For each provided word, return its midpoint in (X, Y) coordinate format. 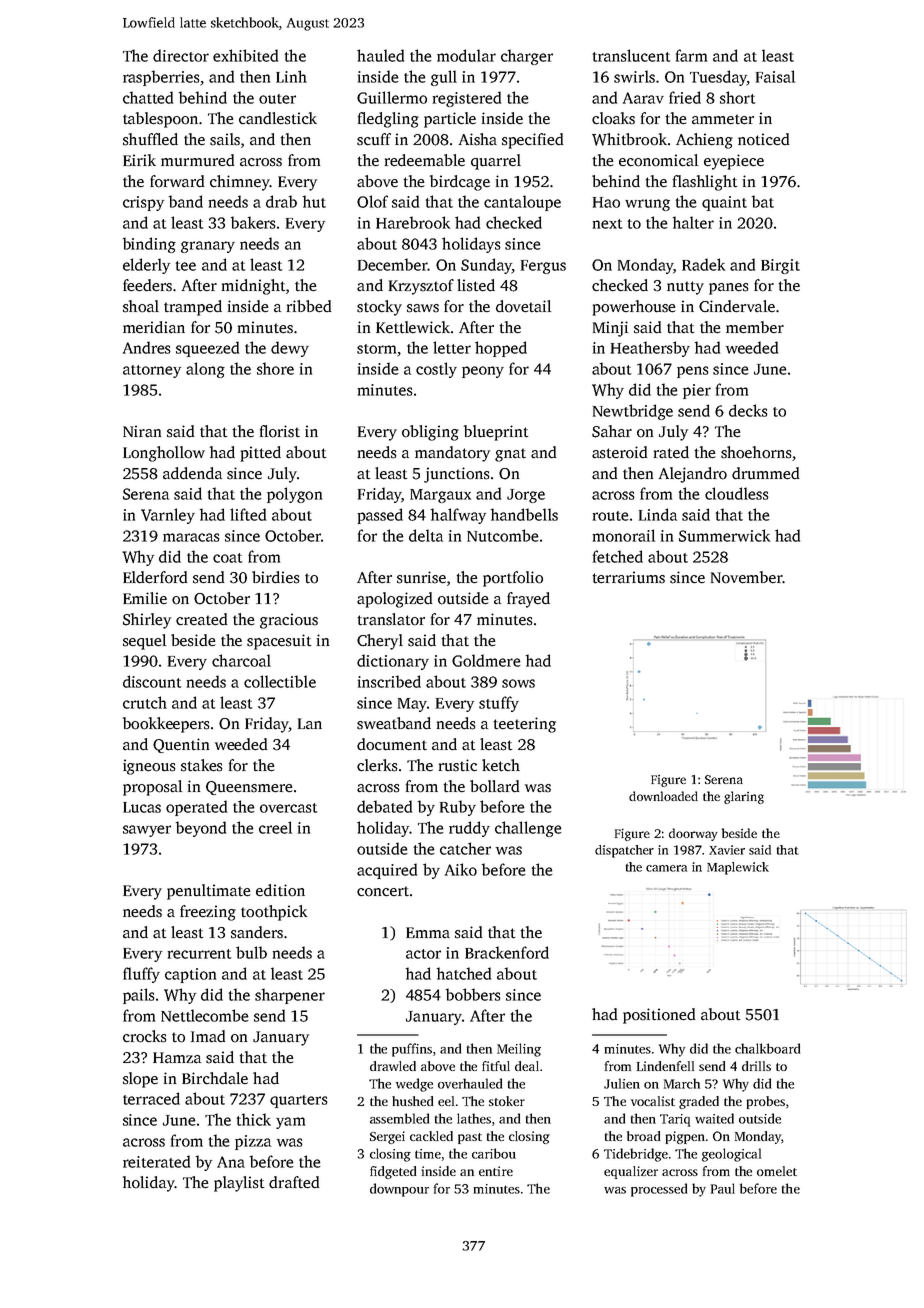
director (181, 55)
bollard (494, 786)
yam (290, 1123)
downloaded (663, 796)
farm (691, 55)
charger (527, 57)
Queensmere (249, 788)
